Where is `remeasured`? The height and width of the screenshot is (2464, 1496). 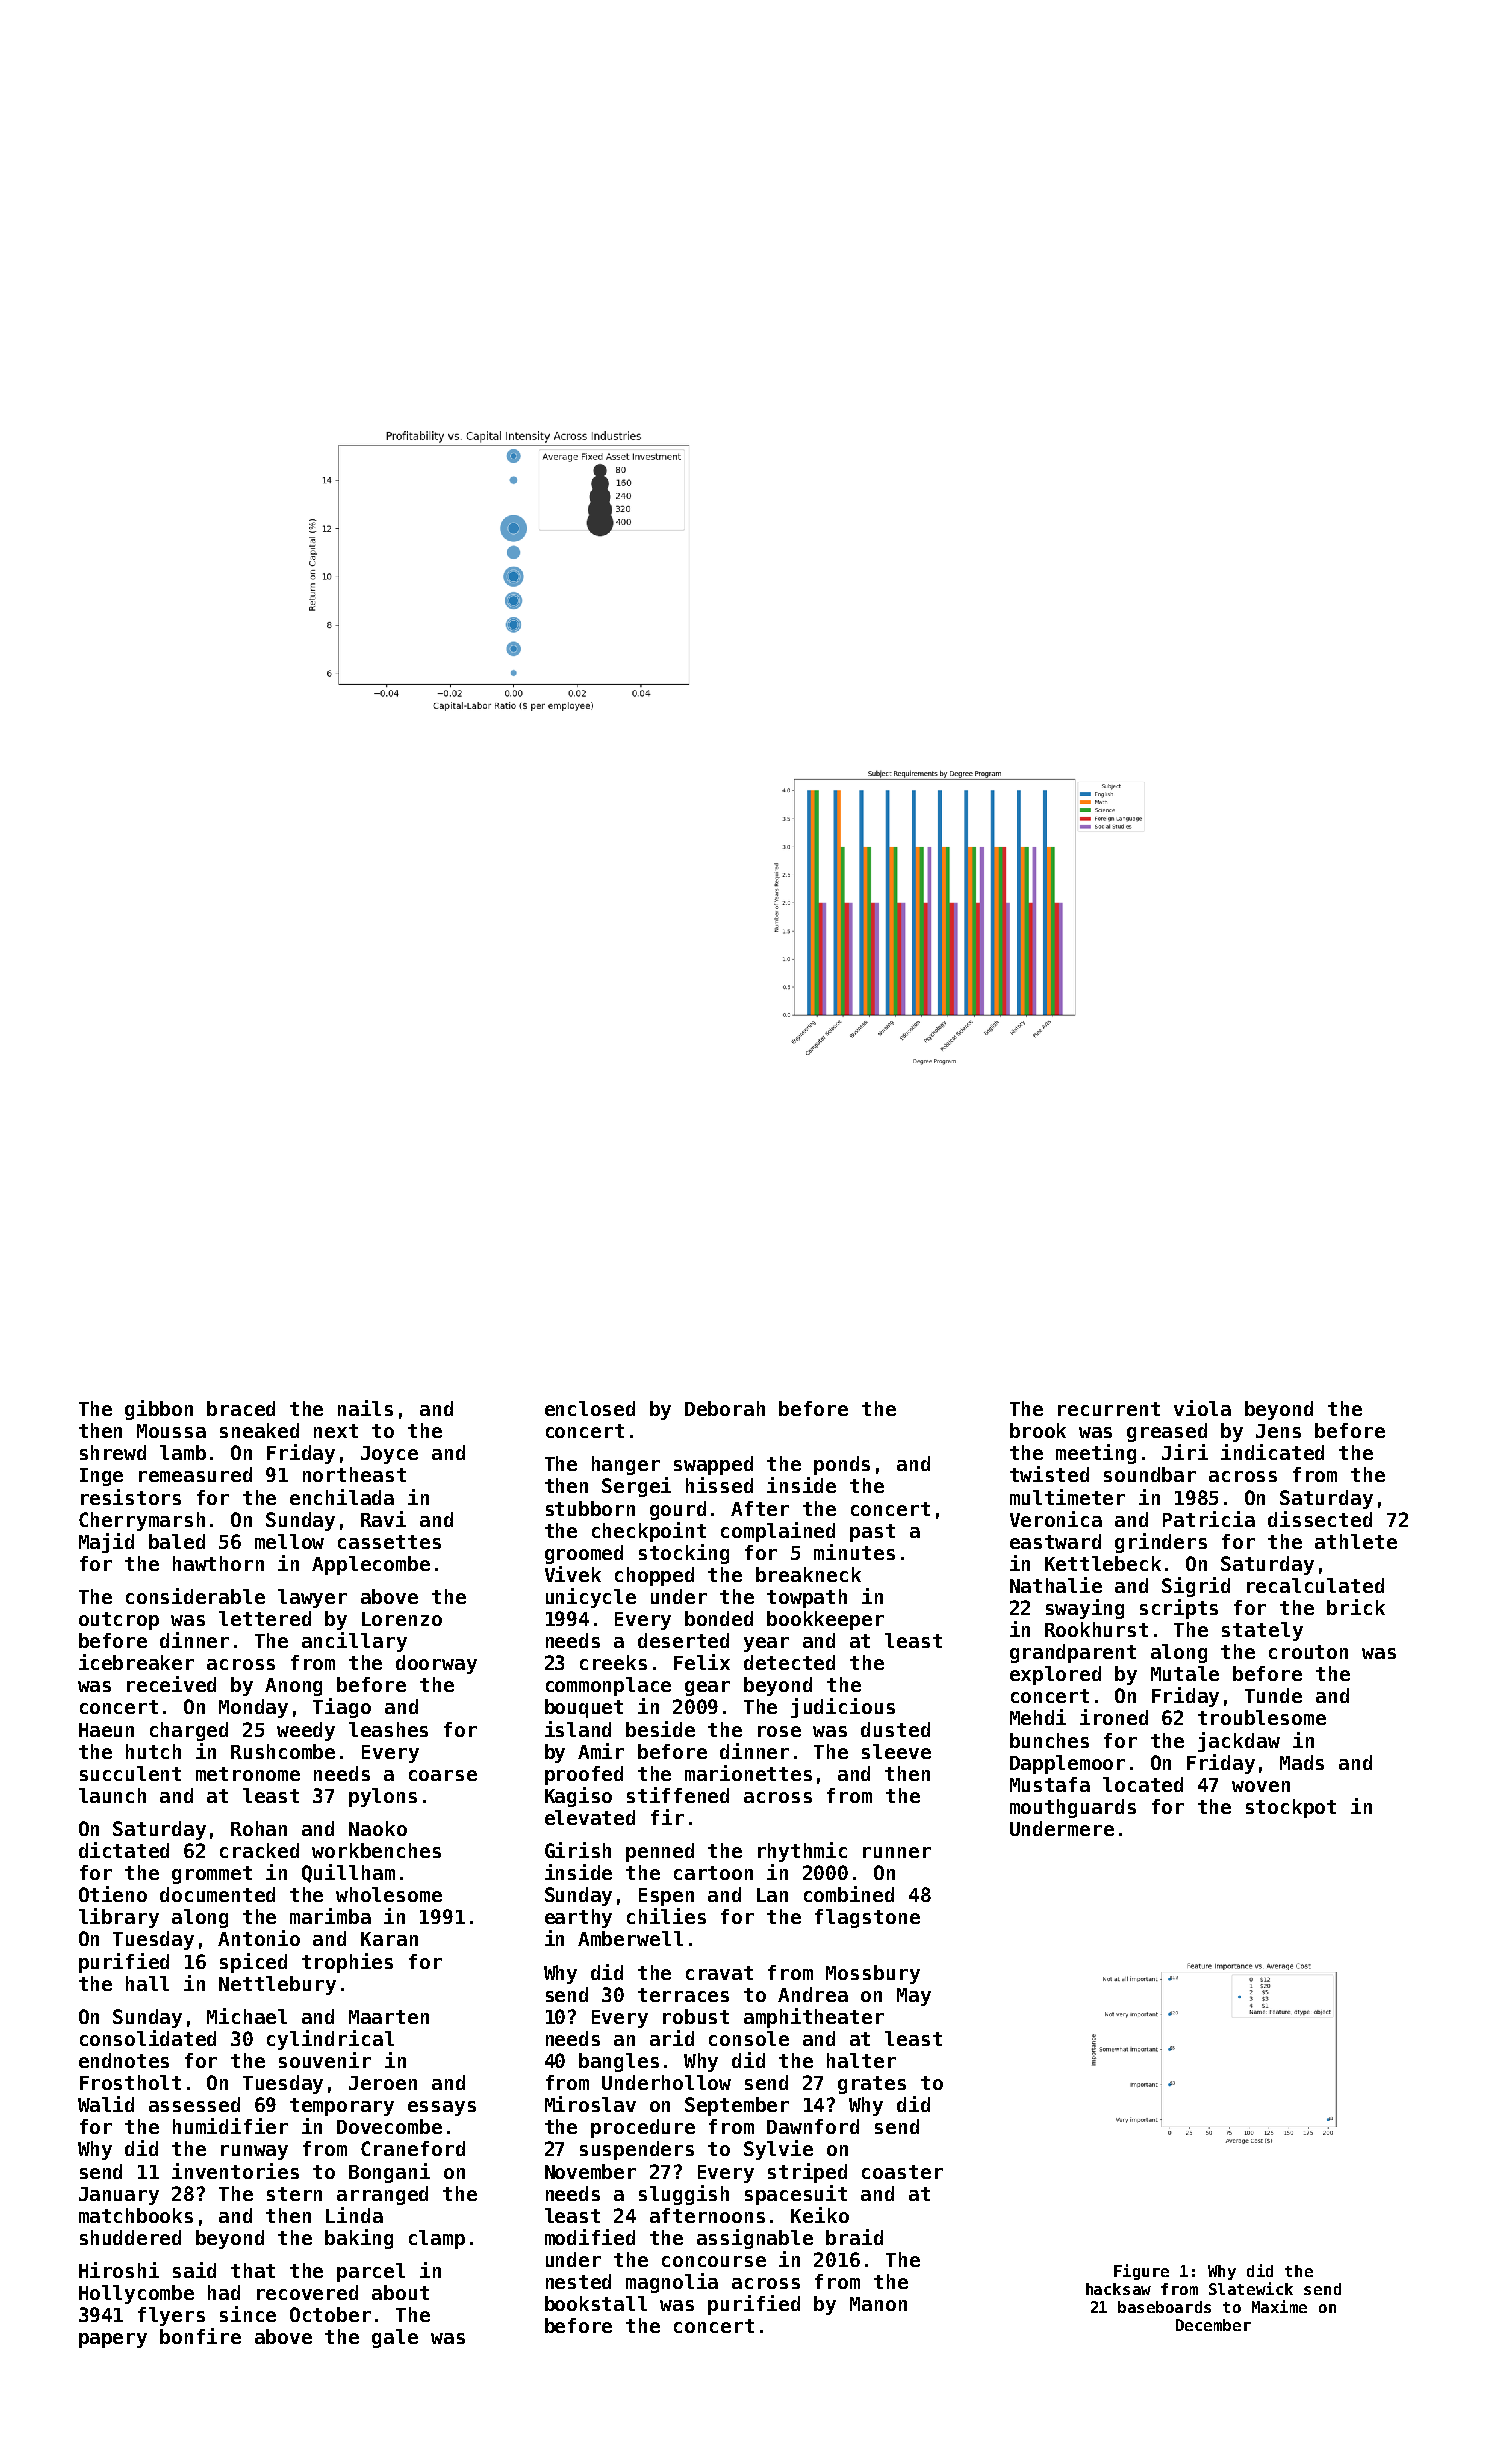
remeasured is located at coordinates (195, 1474).
